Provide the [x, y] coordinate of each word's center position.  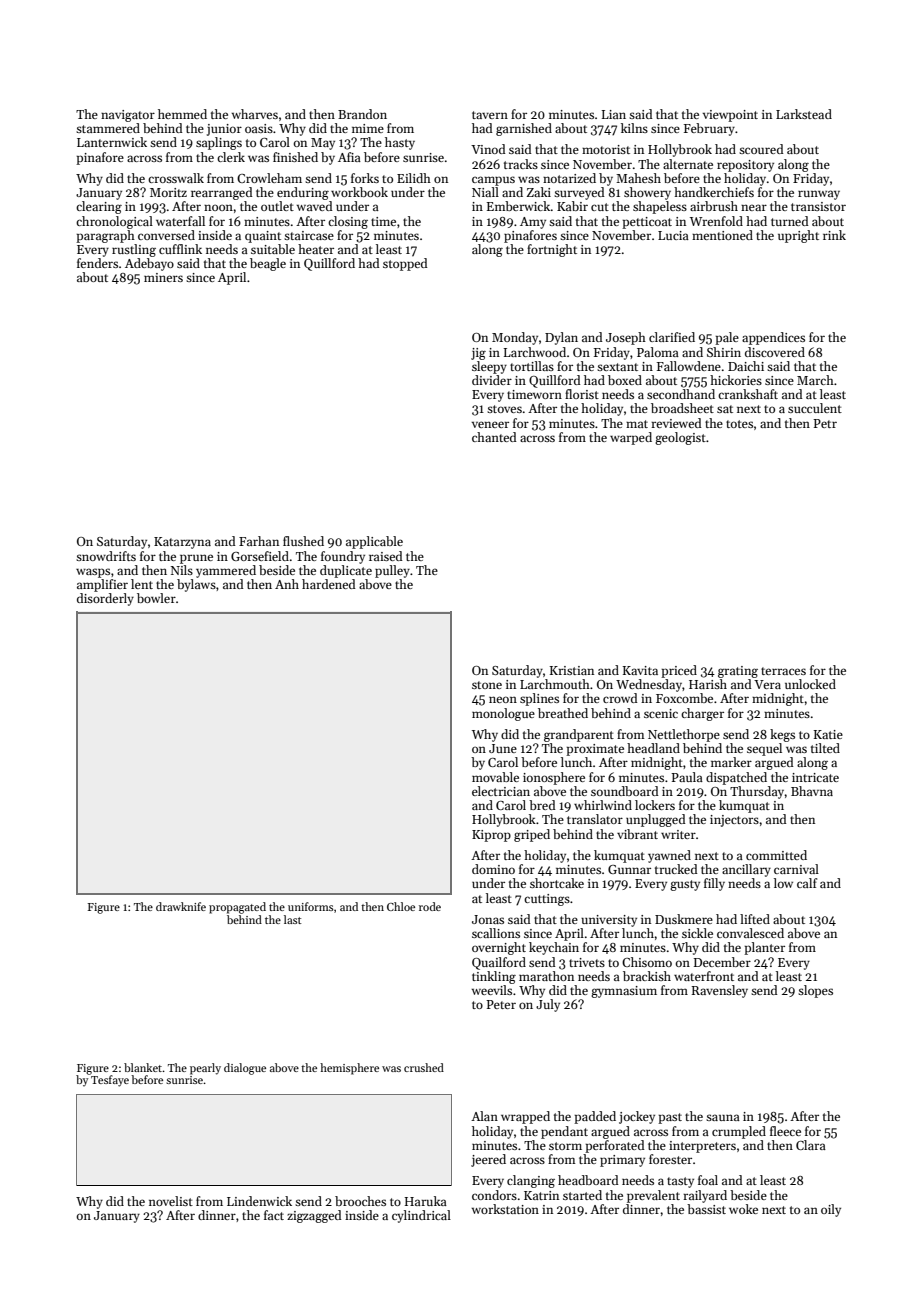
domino [493, 869]
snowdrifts [106, 556]
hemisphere [349, 1069]
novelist [171, 1201]
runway [819, 195]
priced [679, 671]
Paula [687, 777]
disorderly [105, 599]
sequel [764, 749]
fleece [785, 1131]
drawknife [181, 906]
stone [487, 685]
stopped [405, 264]
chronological [114, 222]
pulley [392, 571]
